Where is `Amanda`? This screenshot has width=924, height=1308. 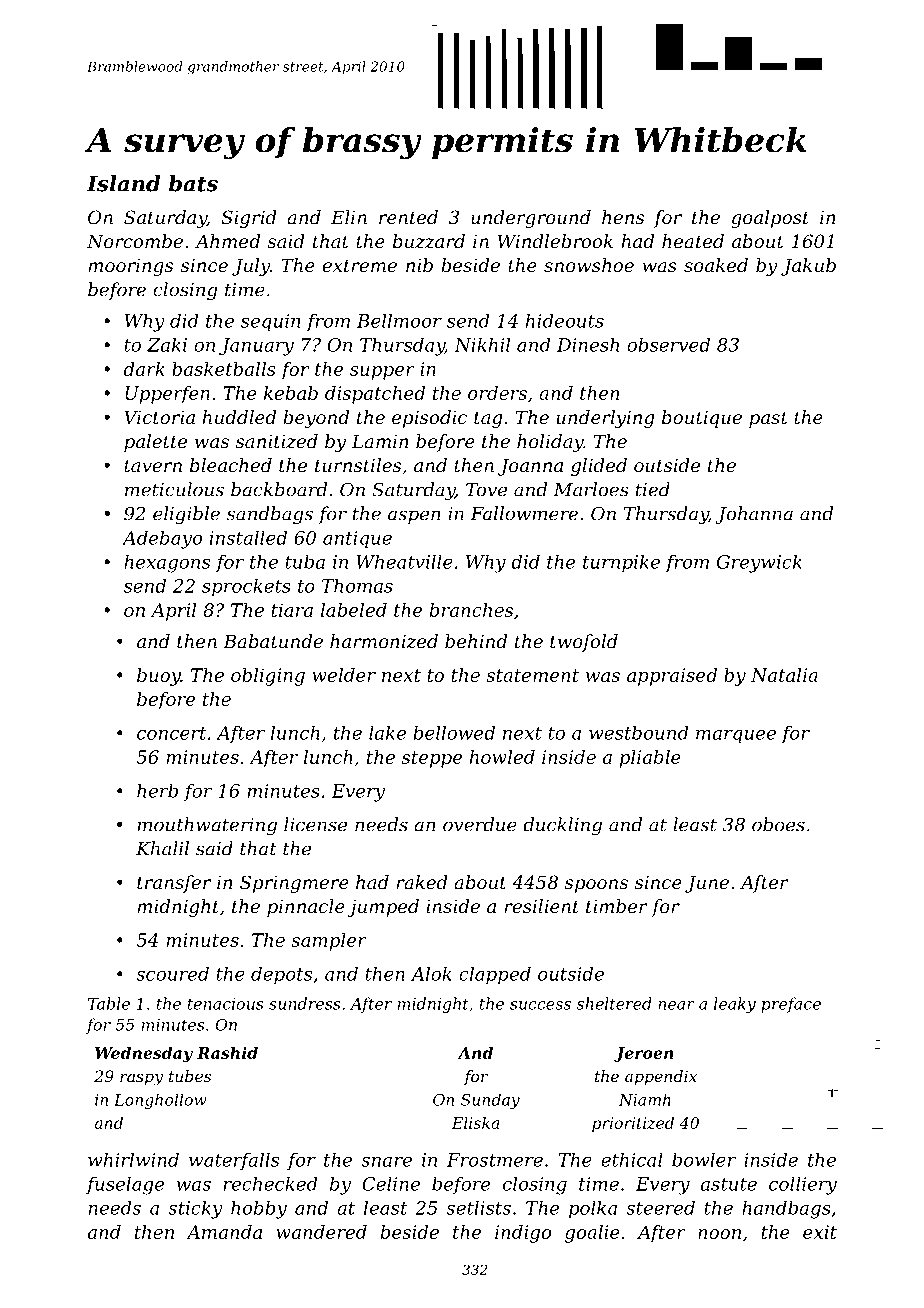 Amanda is located at coordinates (224, 1232).
